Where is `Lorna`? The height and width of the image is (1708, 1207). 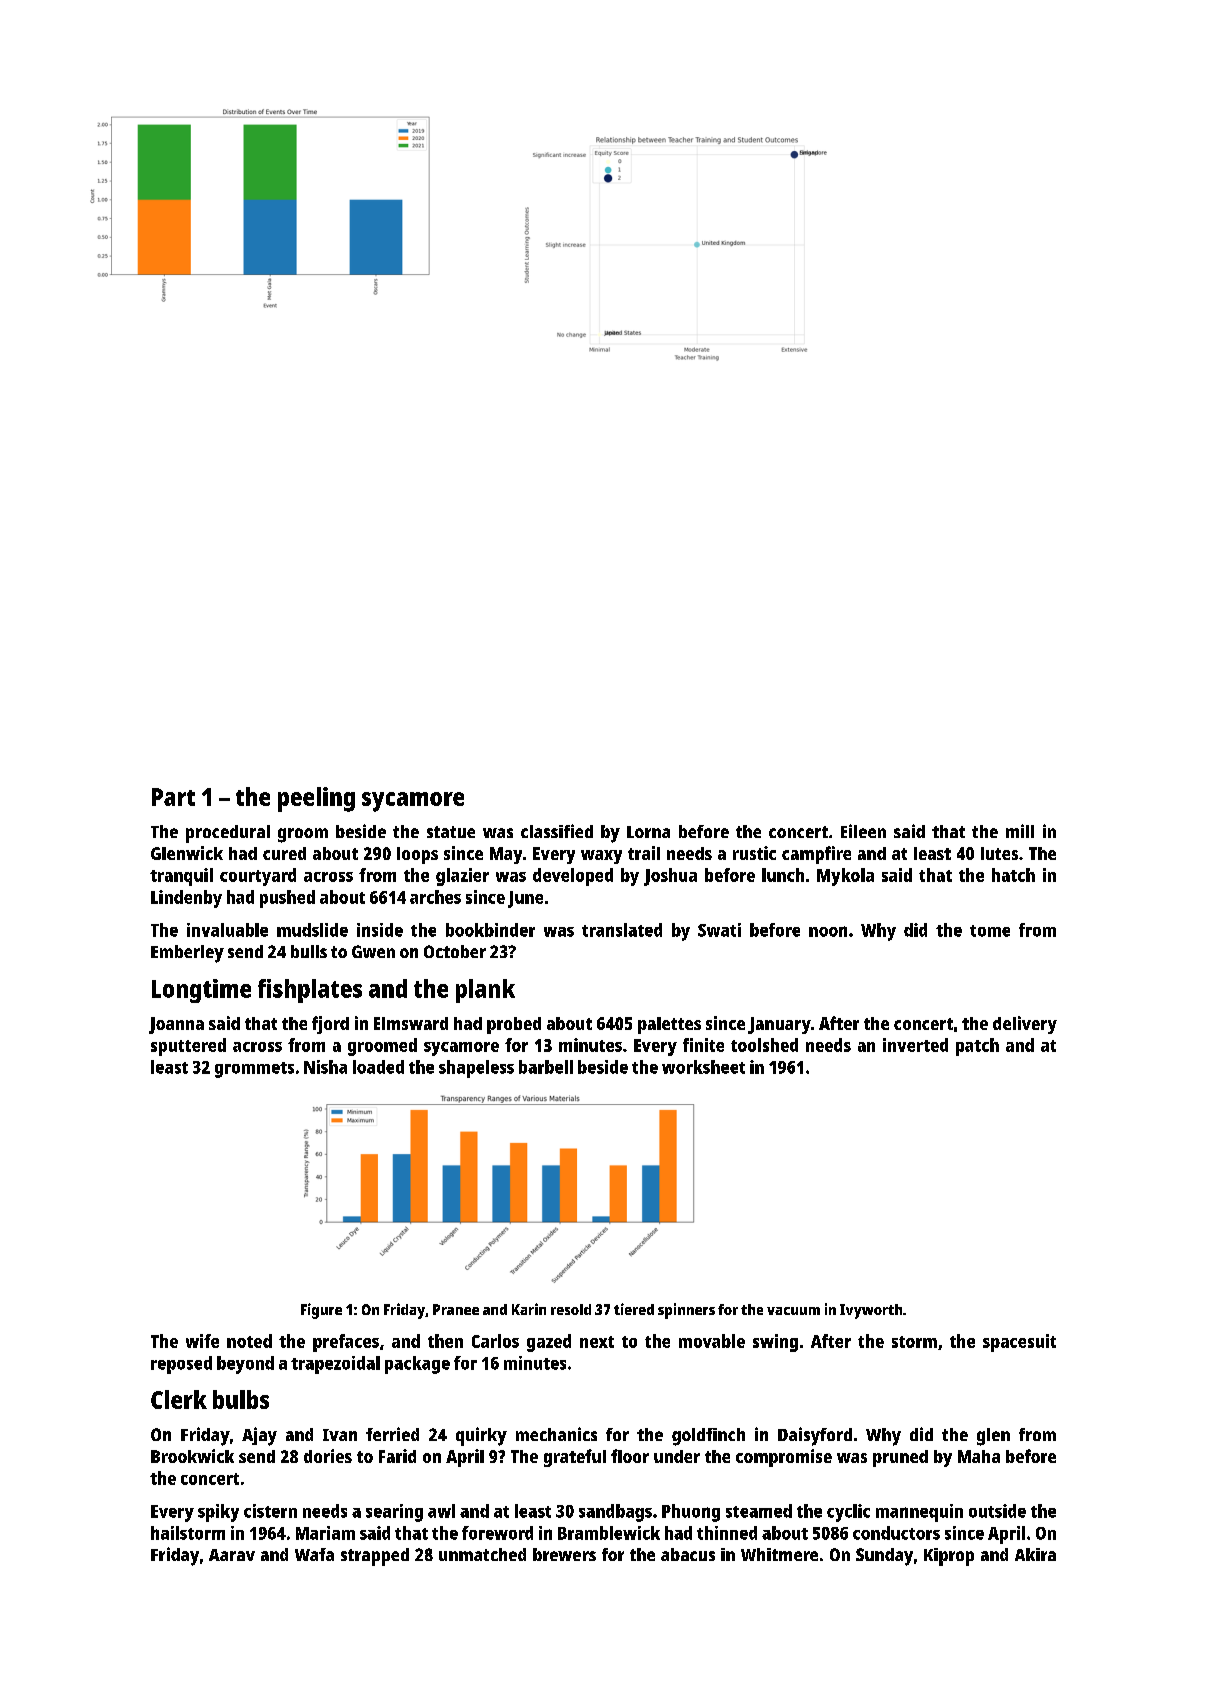
Lorna is located at coordinates (648, 832).
